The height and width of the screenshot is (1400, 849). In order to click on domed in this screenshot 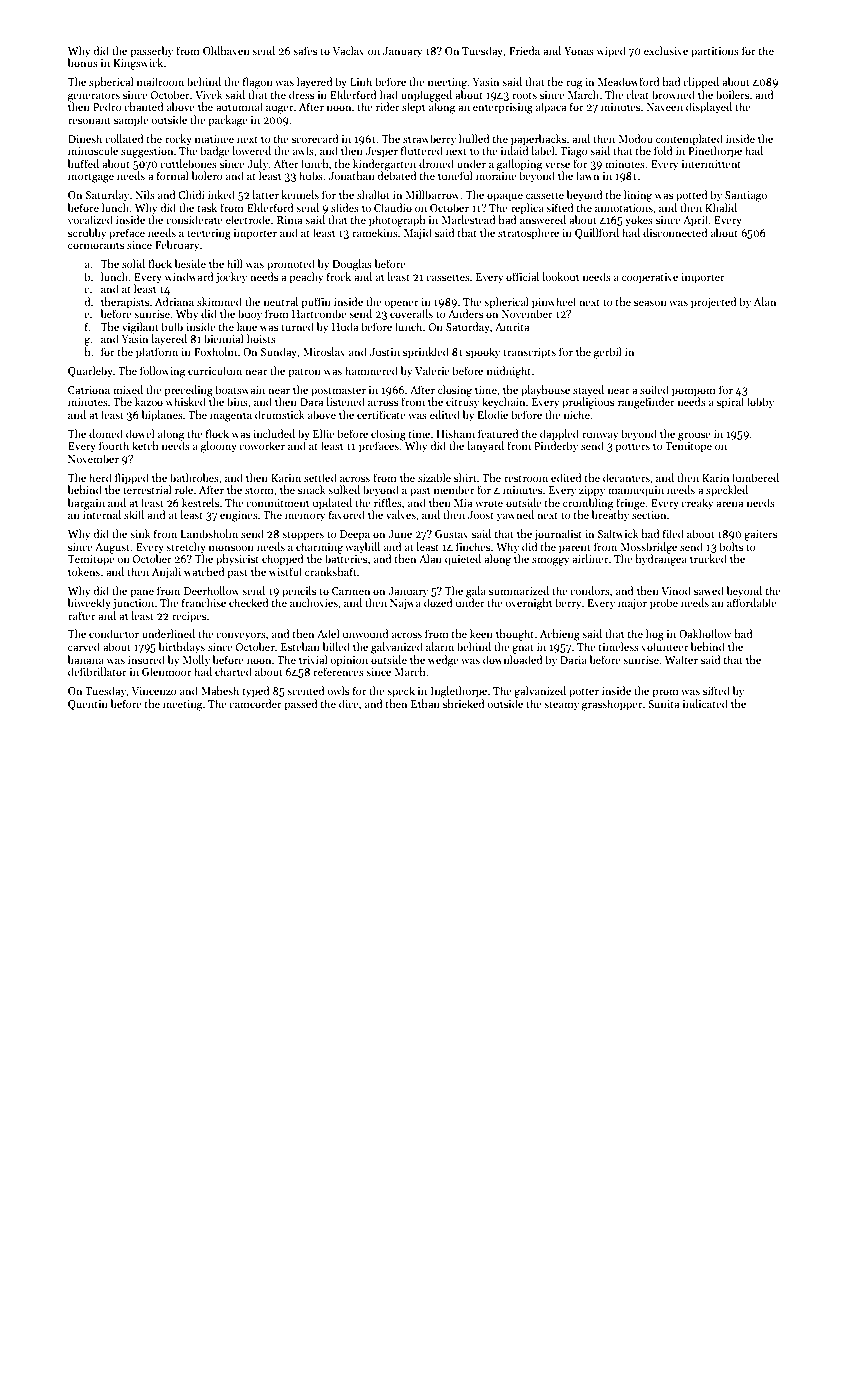, I will do `click(106, 433)`.
